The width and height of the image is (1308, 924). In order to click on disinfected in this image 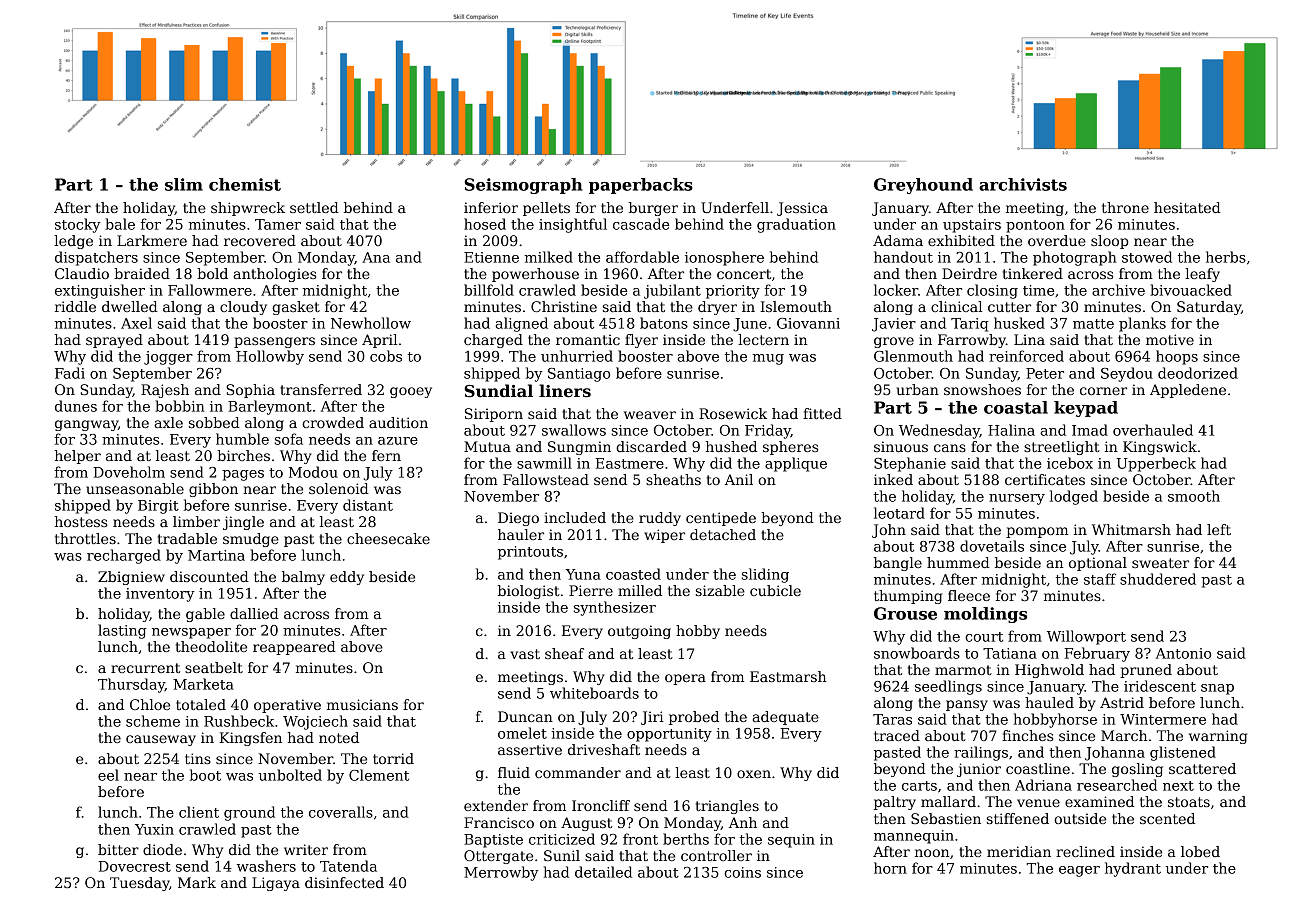, I will do `click(344, 882)`.
